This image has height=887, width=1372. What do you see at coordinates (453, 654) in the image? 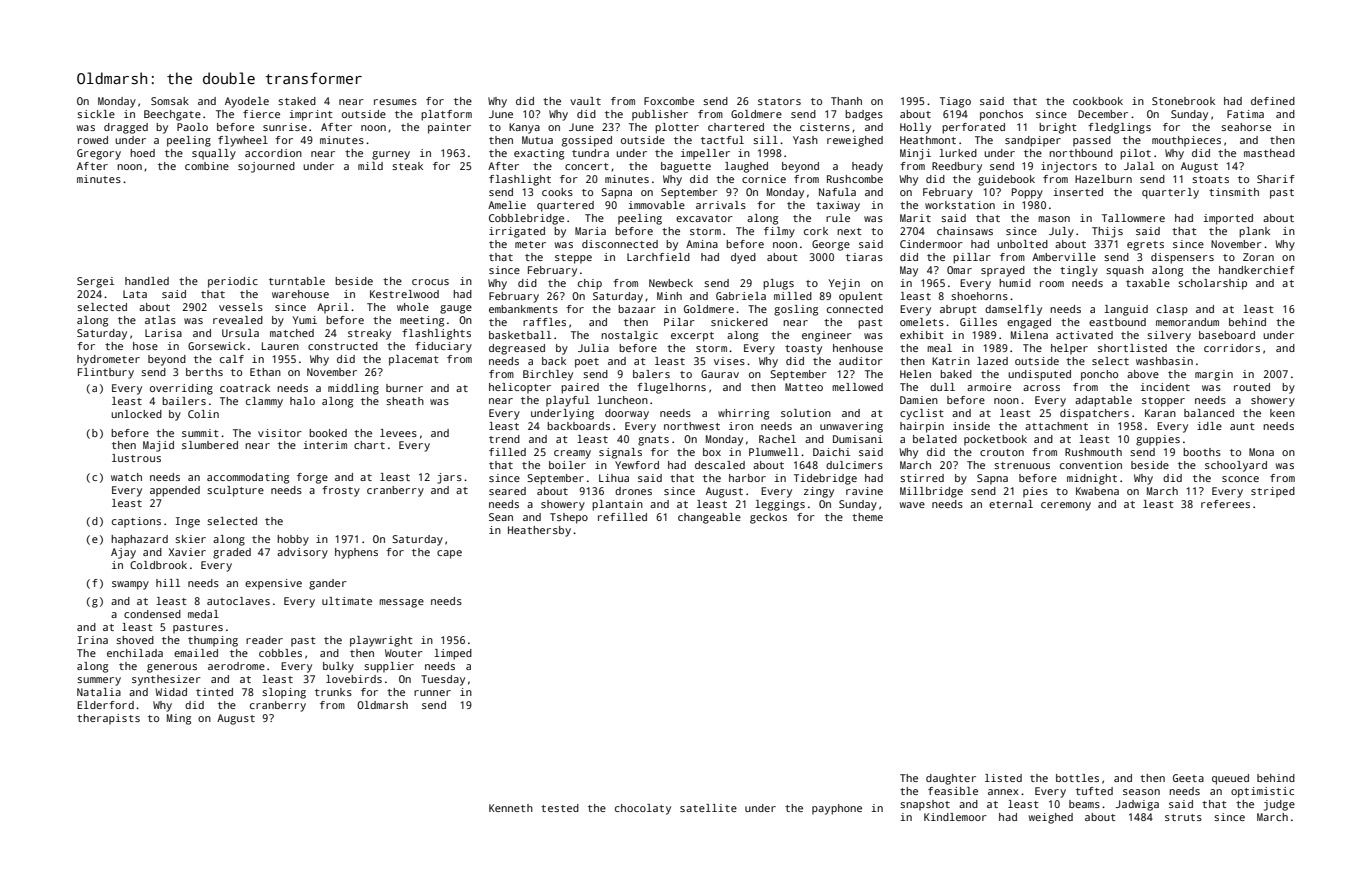
I see `limped` at bounding box center [453, 654].
